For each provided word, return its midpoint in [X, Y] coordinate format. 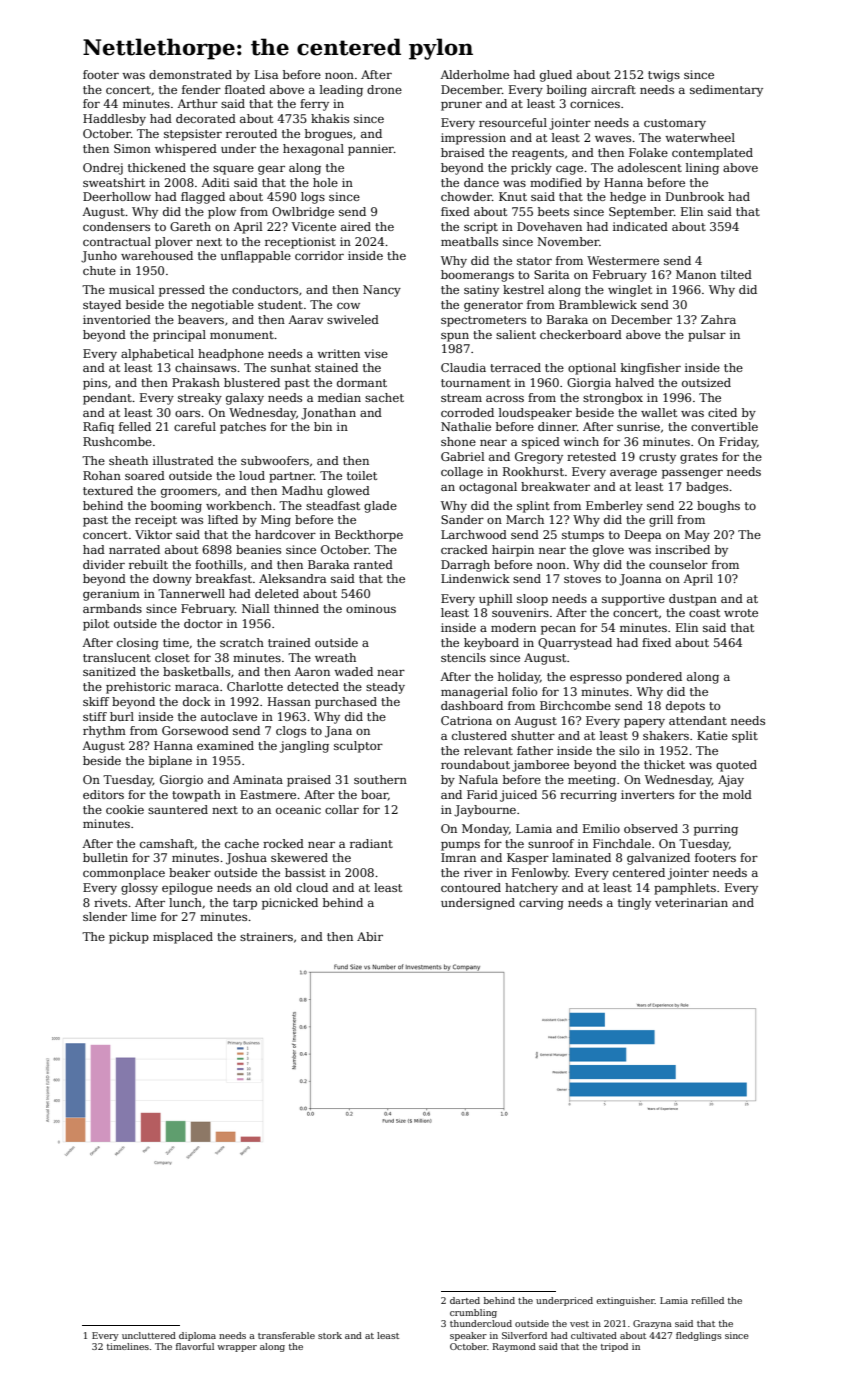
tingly [634, 904]
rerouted [251, 133]
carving [541, 904]
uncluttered [149, 1335]
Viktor [153, 534]
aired [356, 226]
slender [105, 916]
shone [458, 441]
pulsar [707, 336]
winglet [630, 291]
